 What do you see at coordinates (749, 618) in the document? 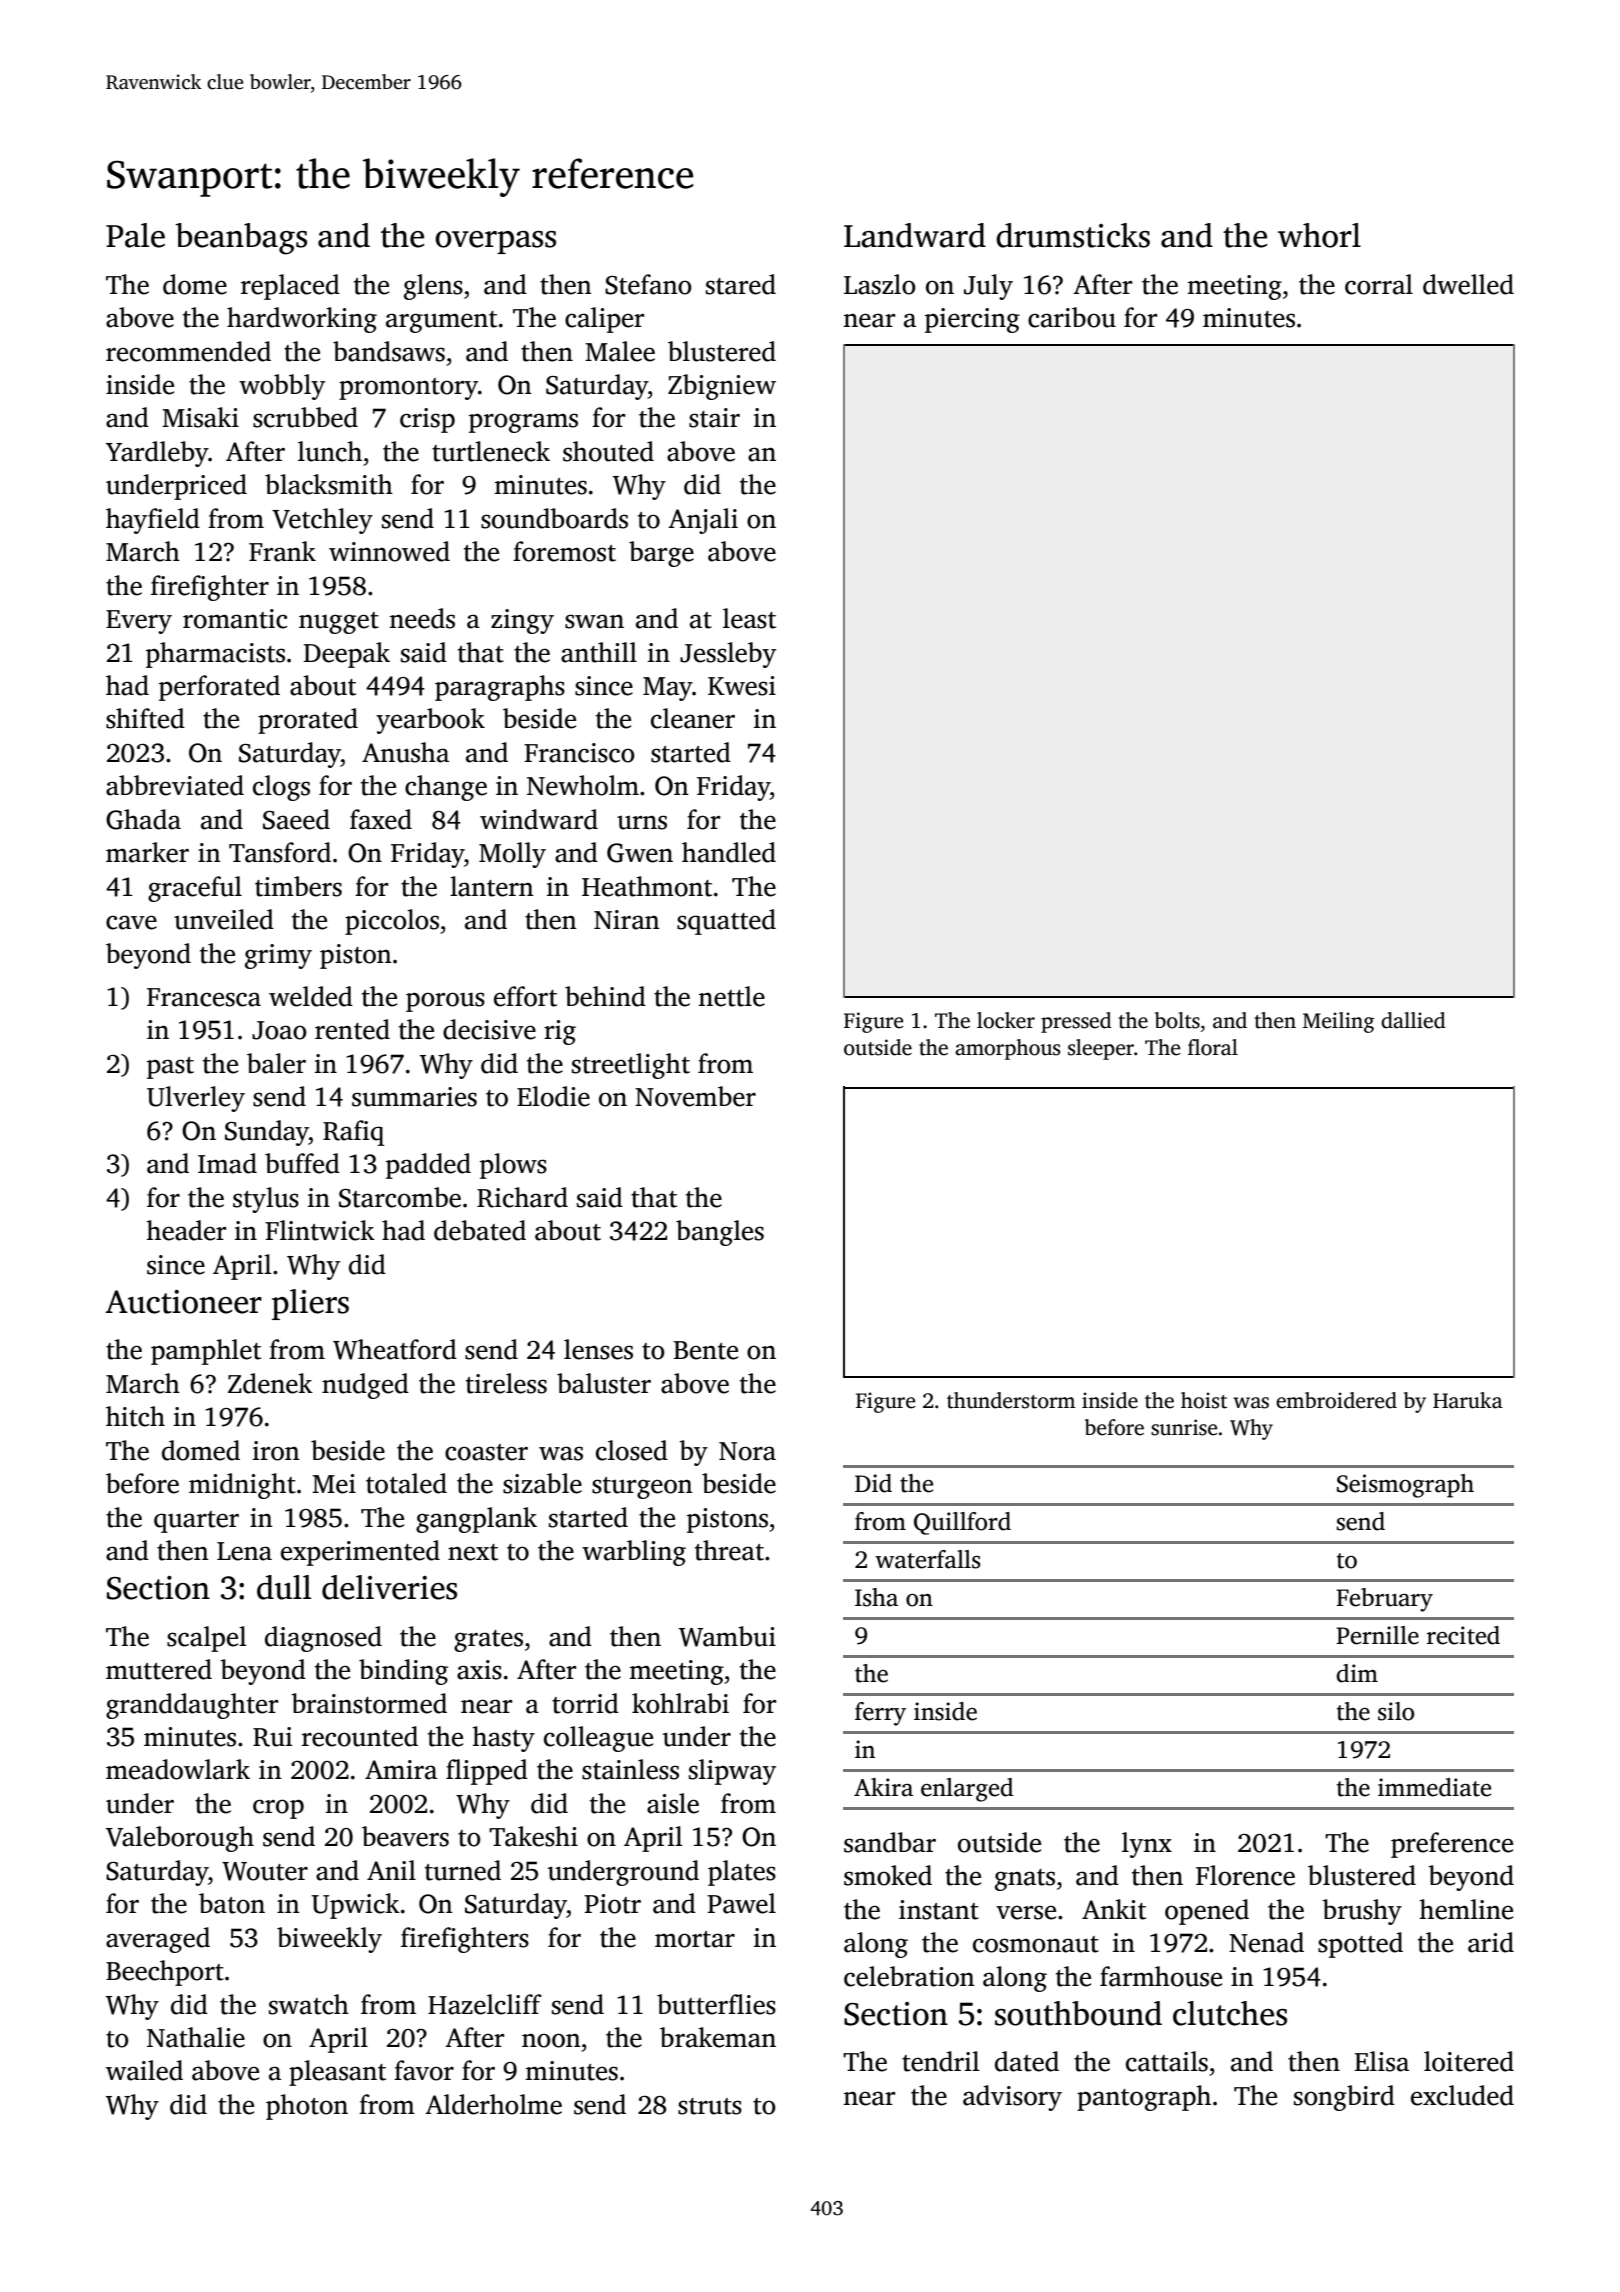
I see `least` at bounding box center [749, 618].
